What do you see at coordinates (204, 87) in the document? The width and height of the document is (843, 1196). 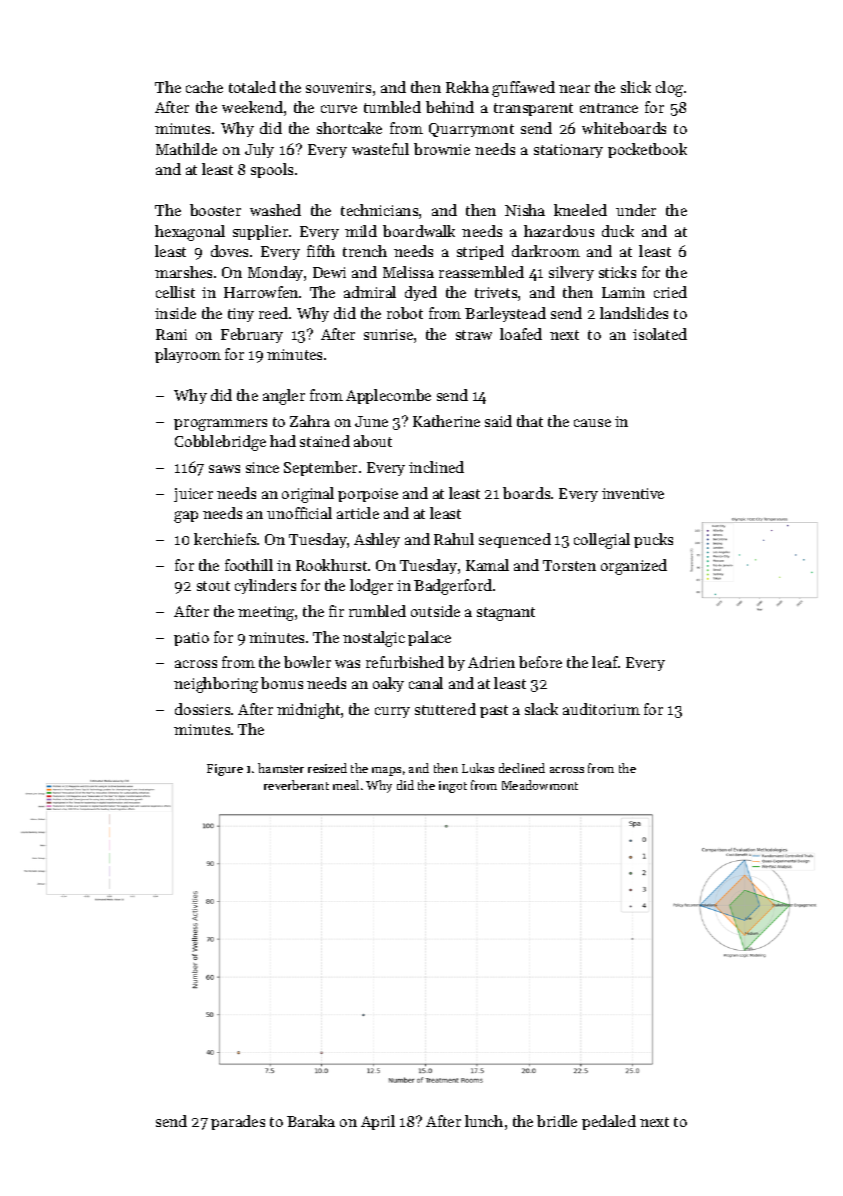 I see `cache` at bounding box center [204, 87].
